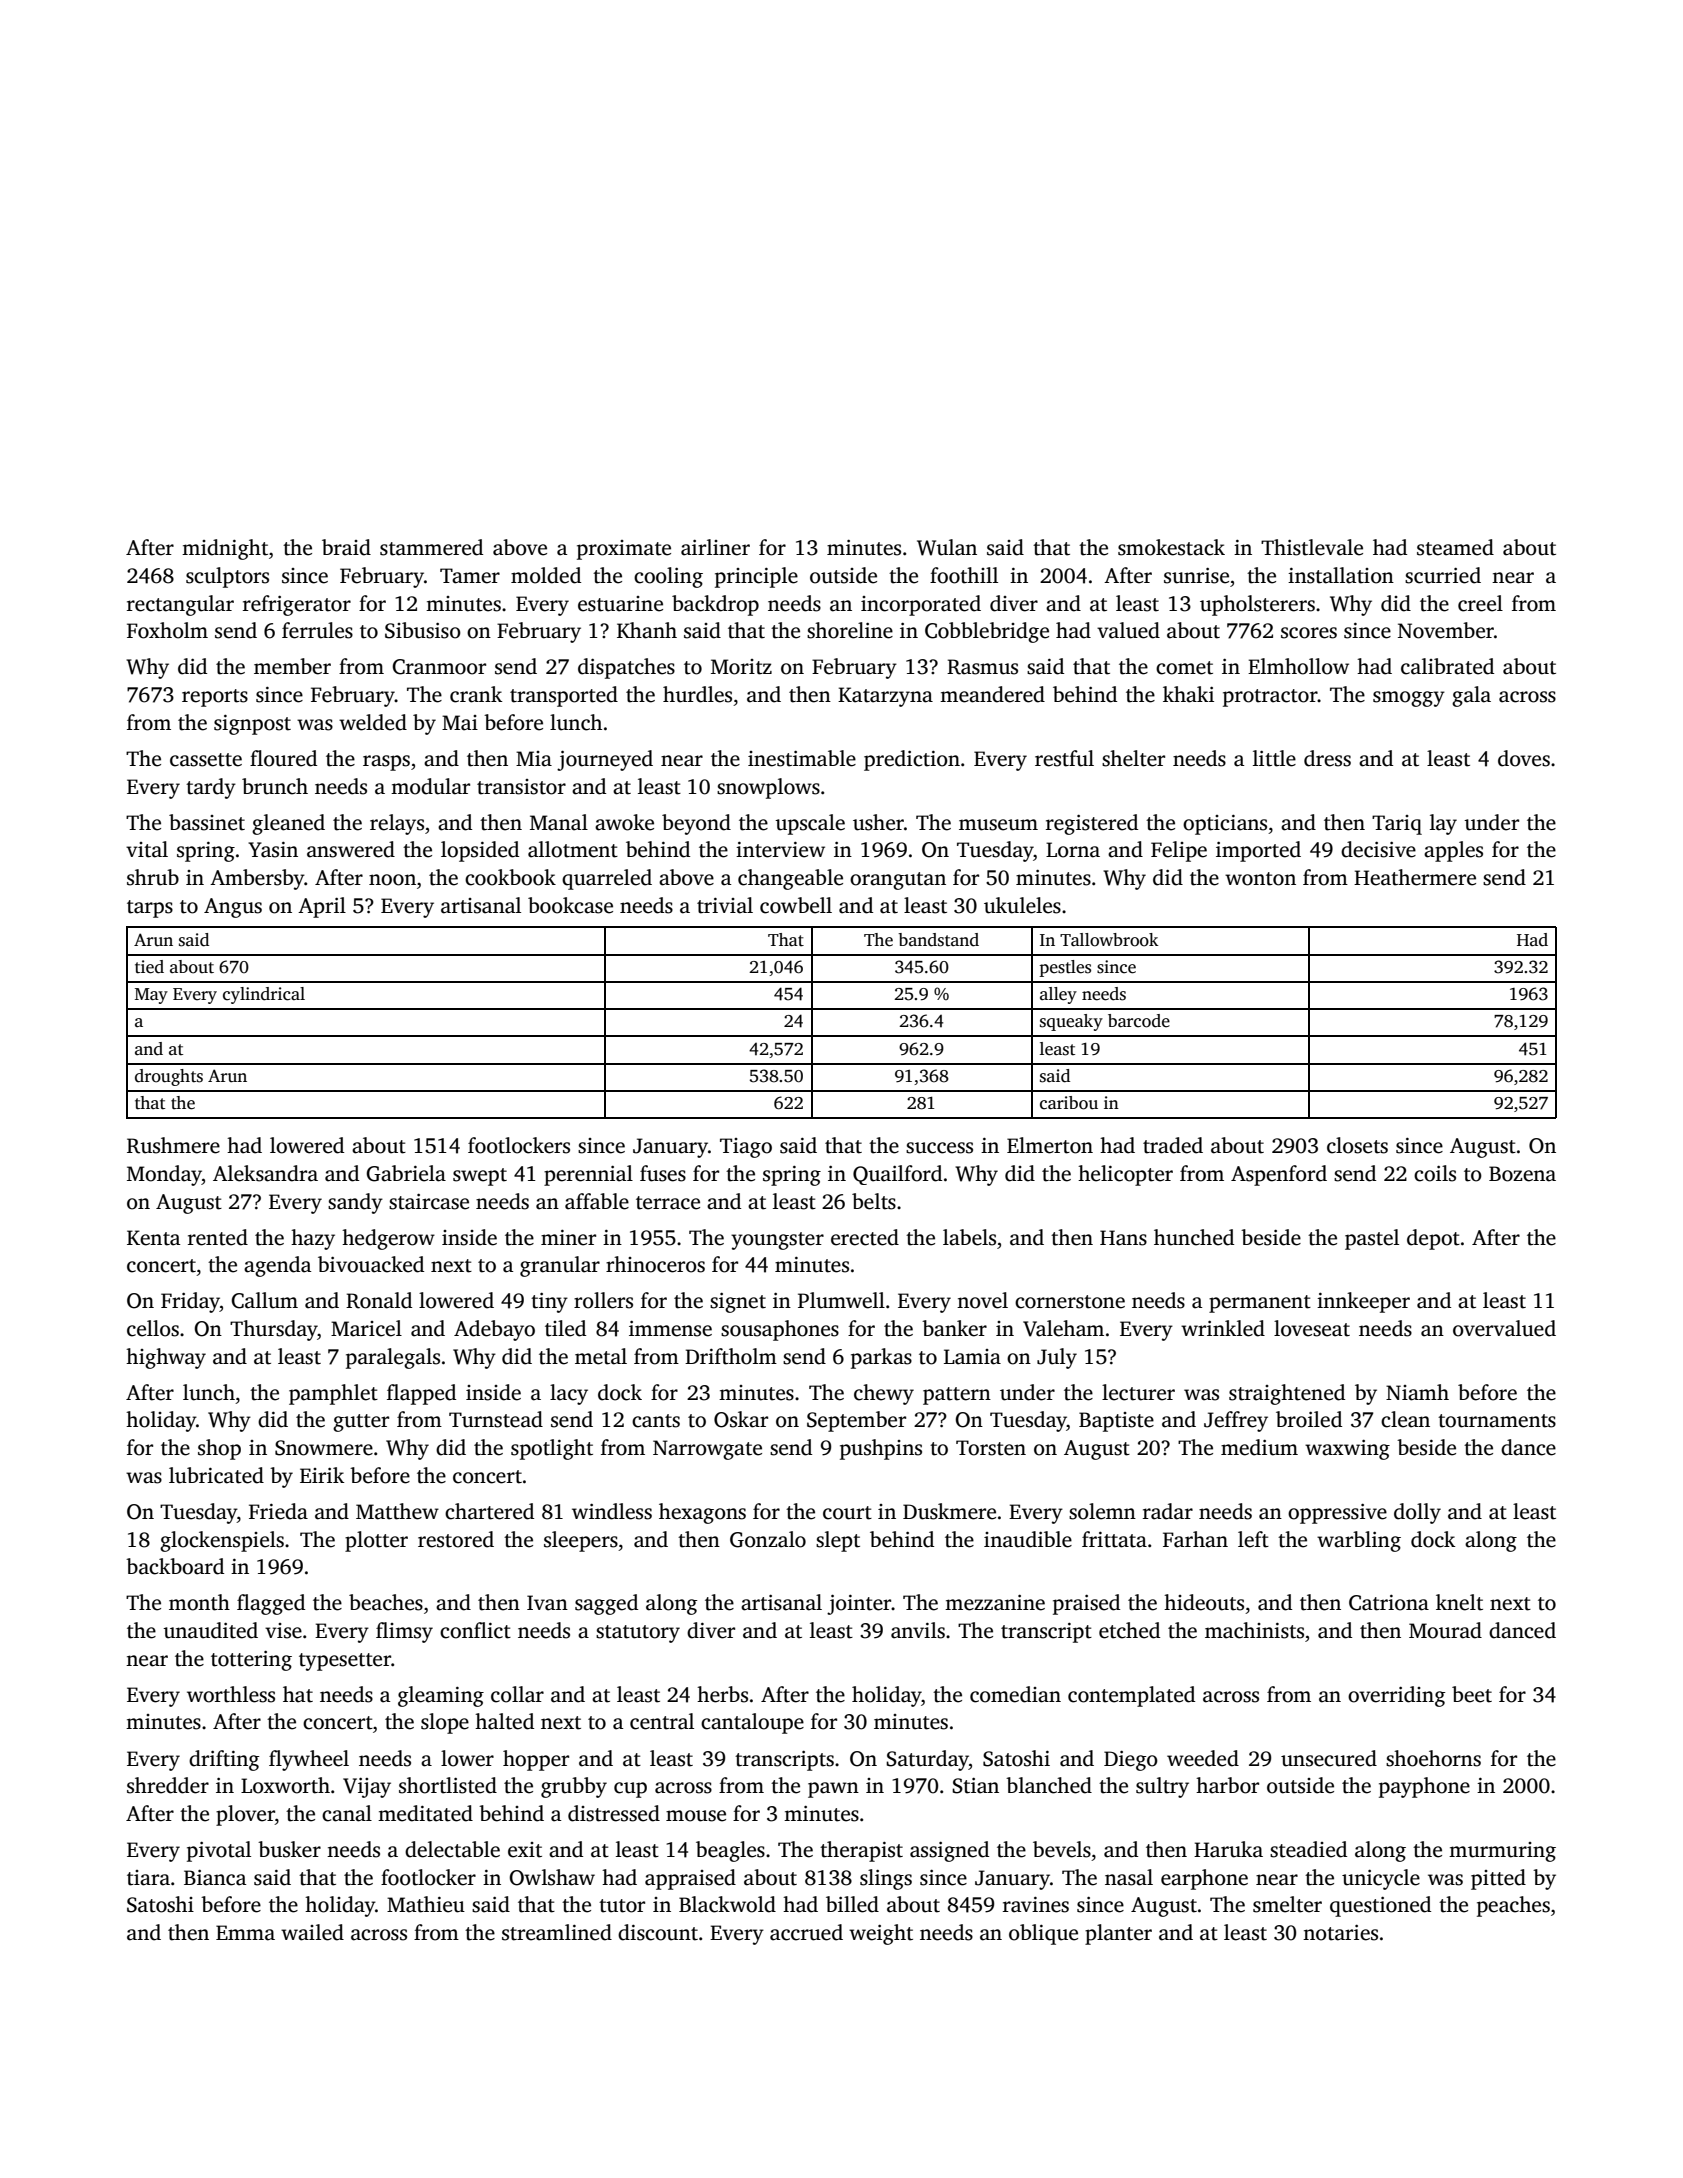  What do you see at coordinates (991, 1448) in the page?
I see `Torsten` at bounding box center [991, 1448].
